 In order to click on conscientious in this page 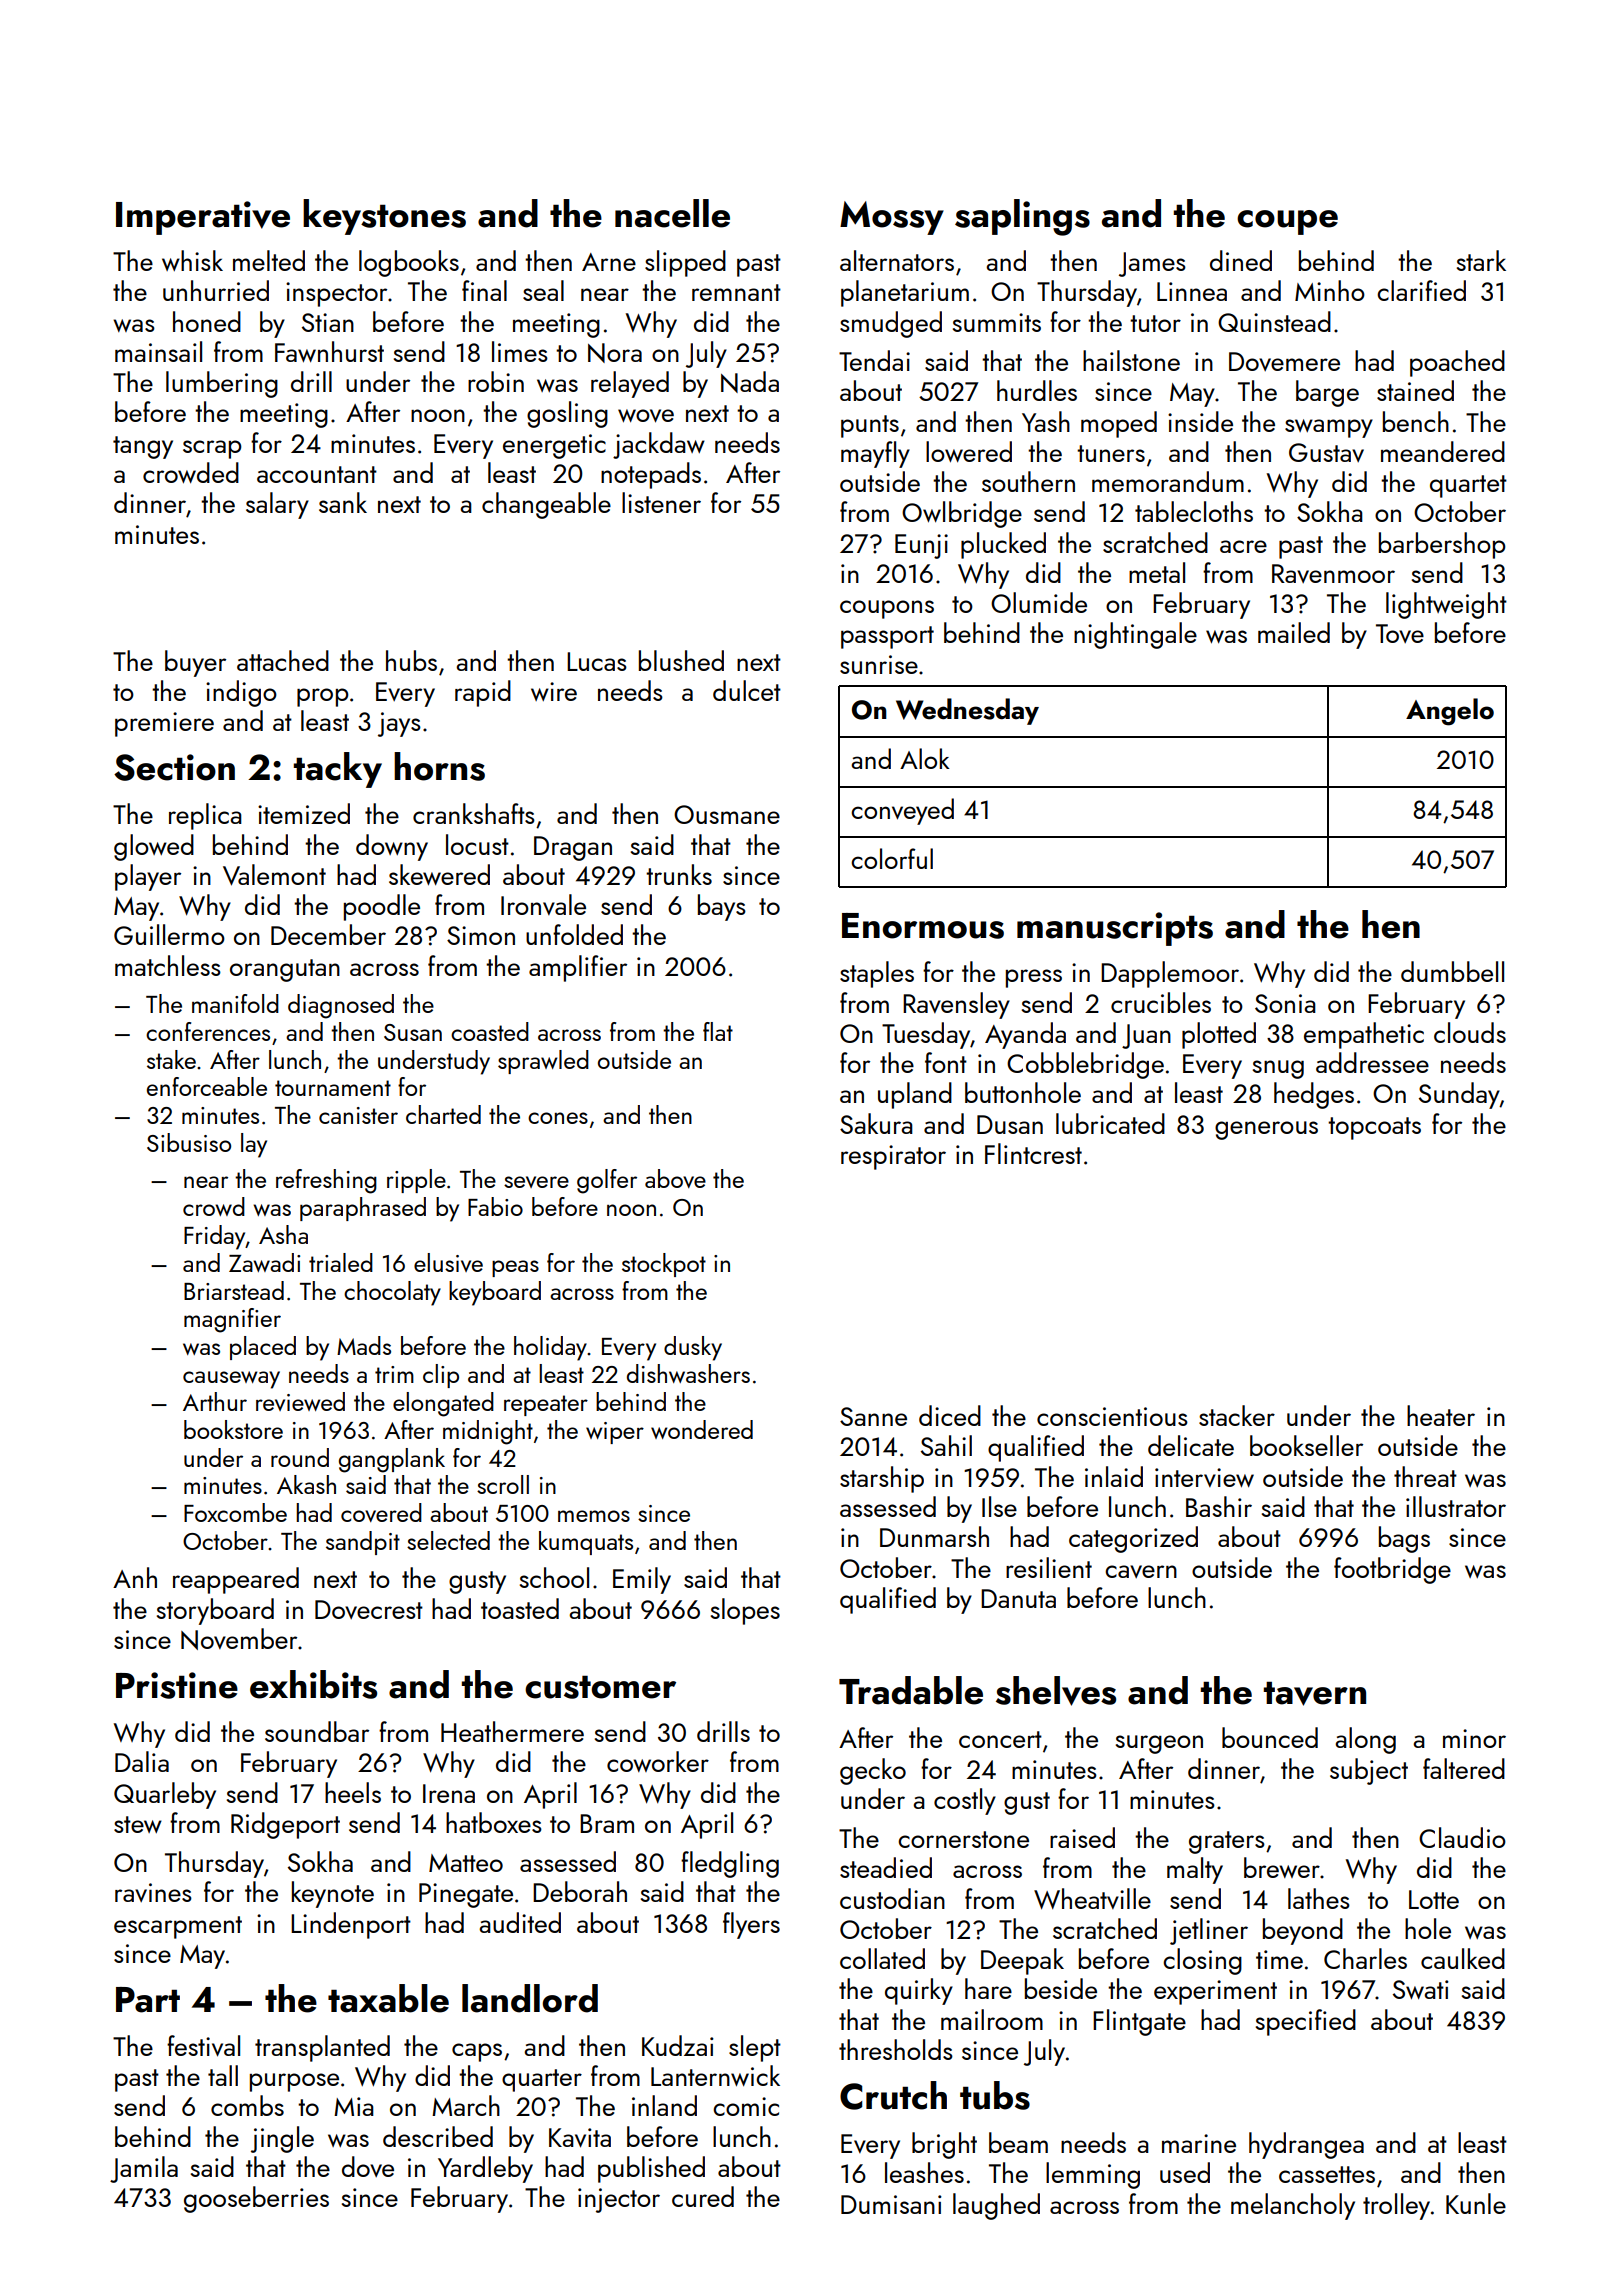, I will do `click(1112, 1416)`.
